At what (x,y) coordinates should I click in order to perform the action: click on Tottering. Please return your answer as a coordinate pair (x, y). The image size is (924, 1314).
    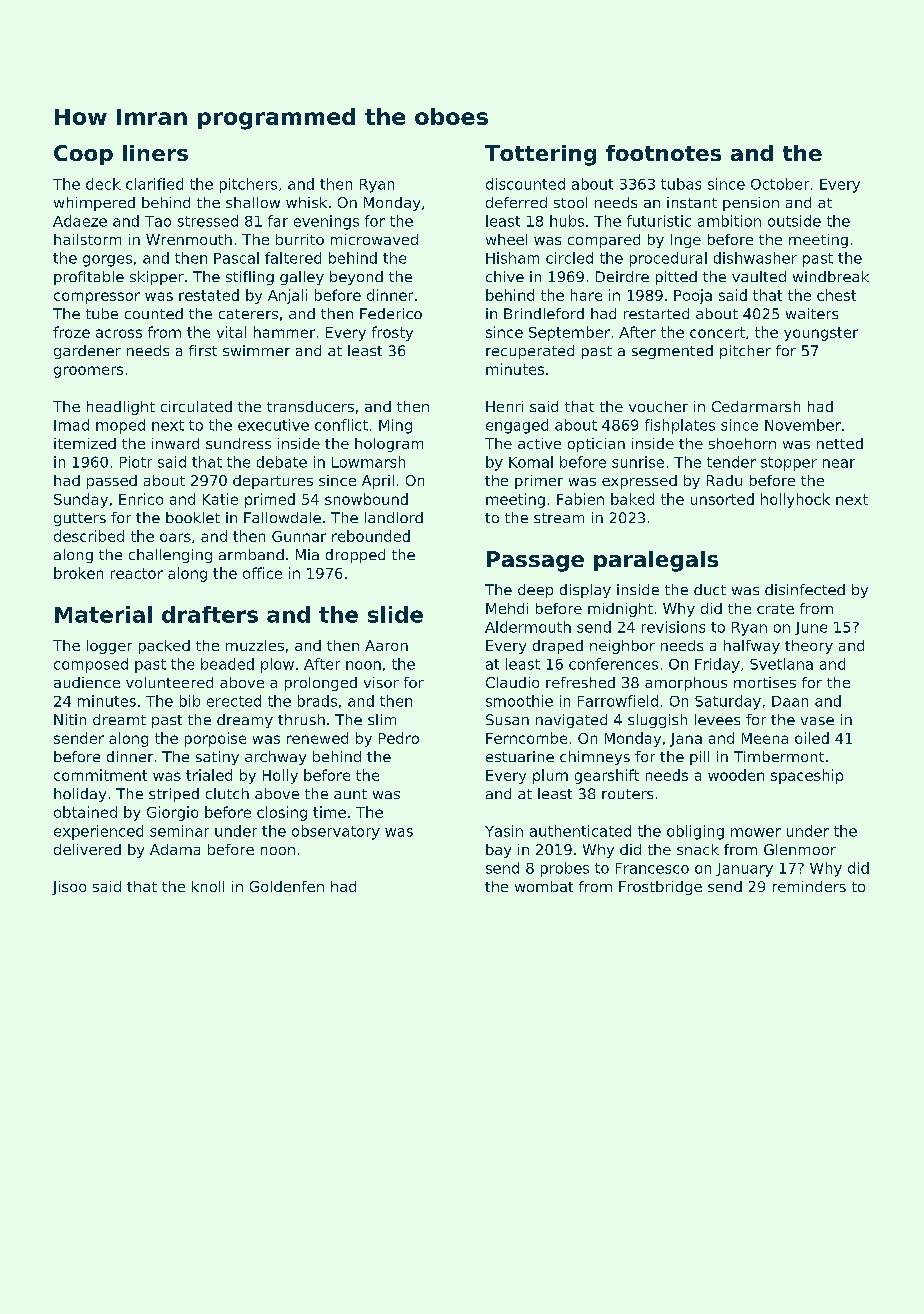
    Looking at the image, I should click on (540, 155).
